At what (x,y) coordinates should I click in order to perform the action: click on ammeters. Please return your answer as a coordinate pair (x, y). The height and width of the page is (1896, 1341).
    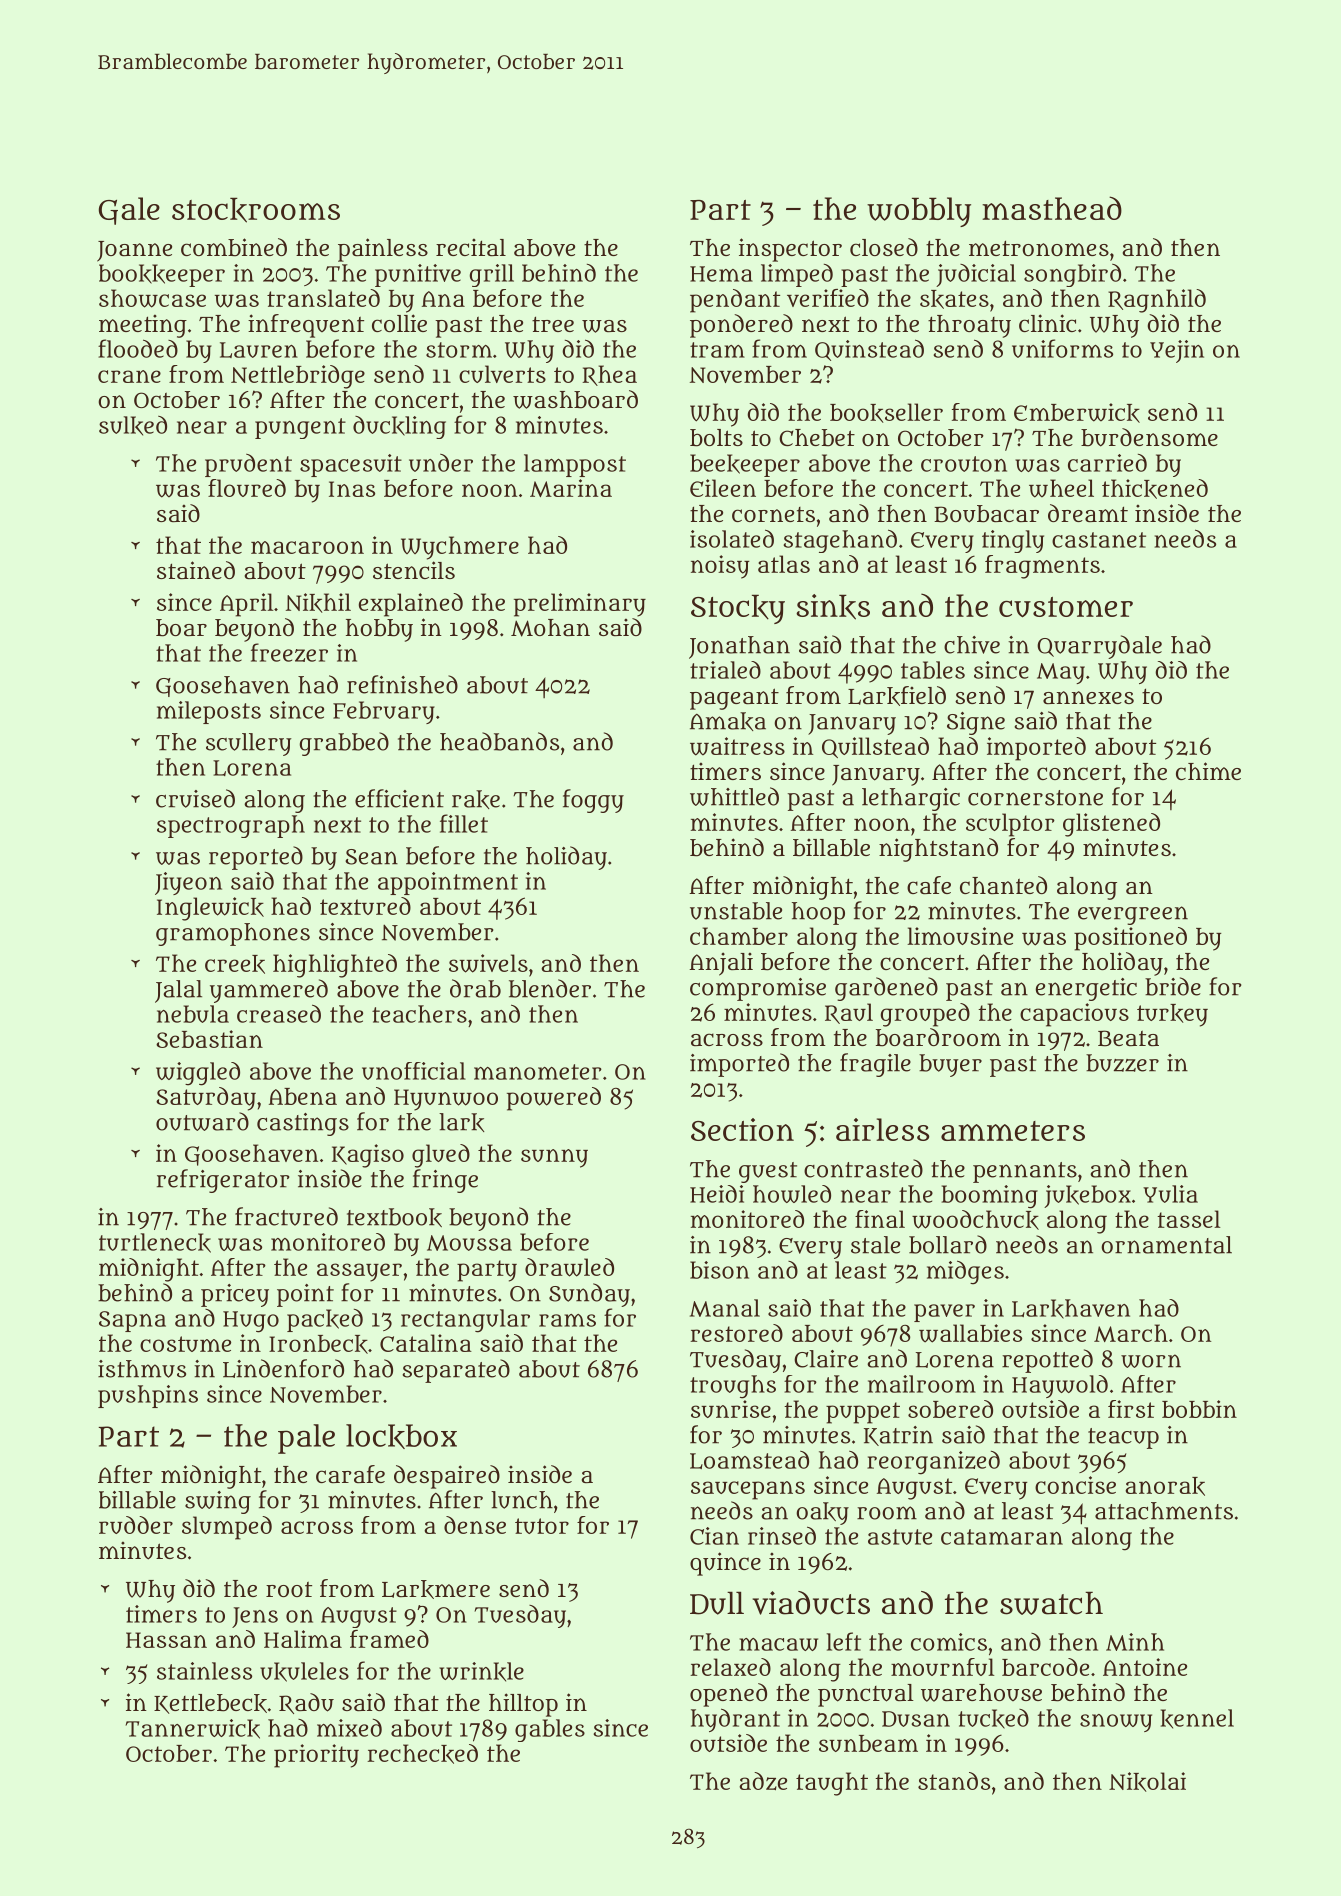
    Looking at the image, I should click on (1013, 1131).
